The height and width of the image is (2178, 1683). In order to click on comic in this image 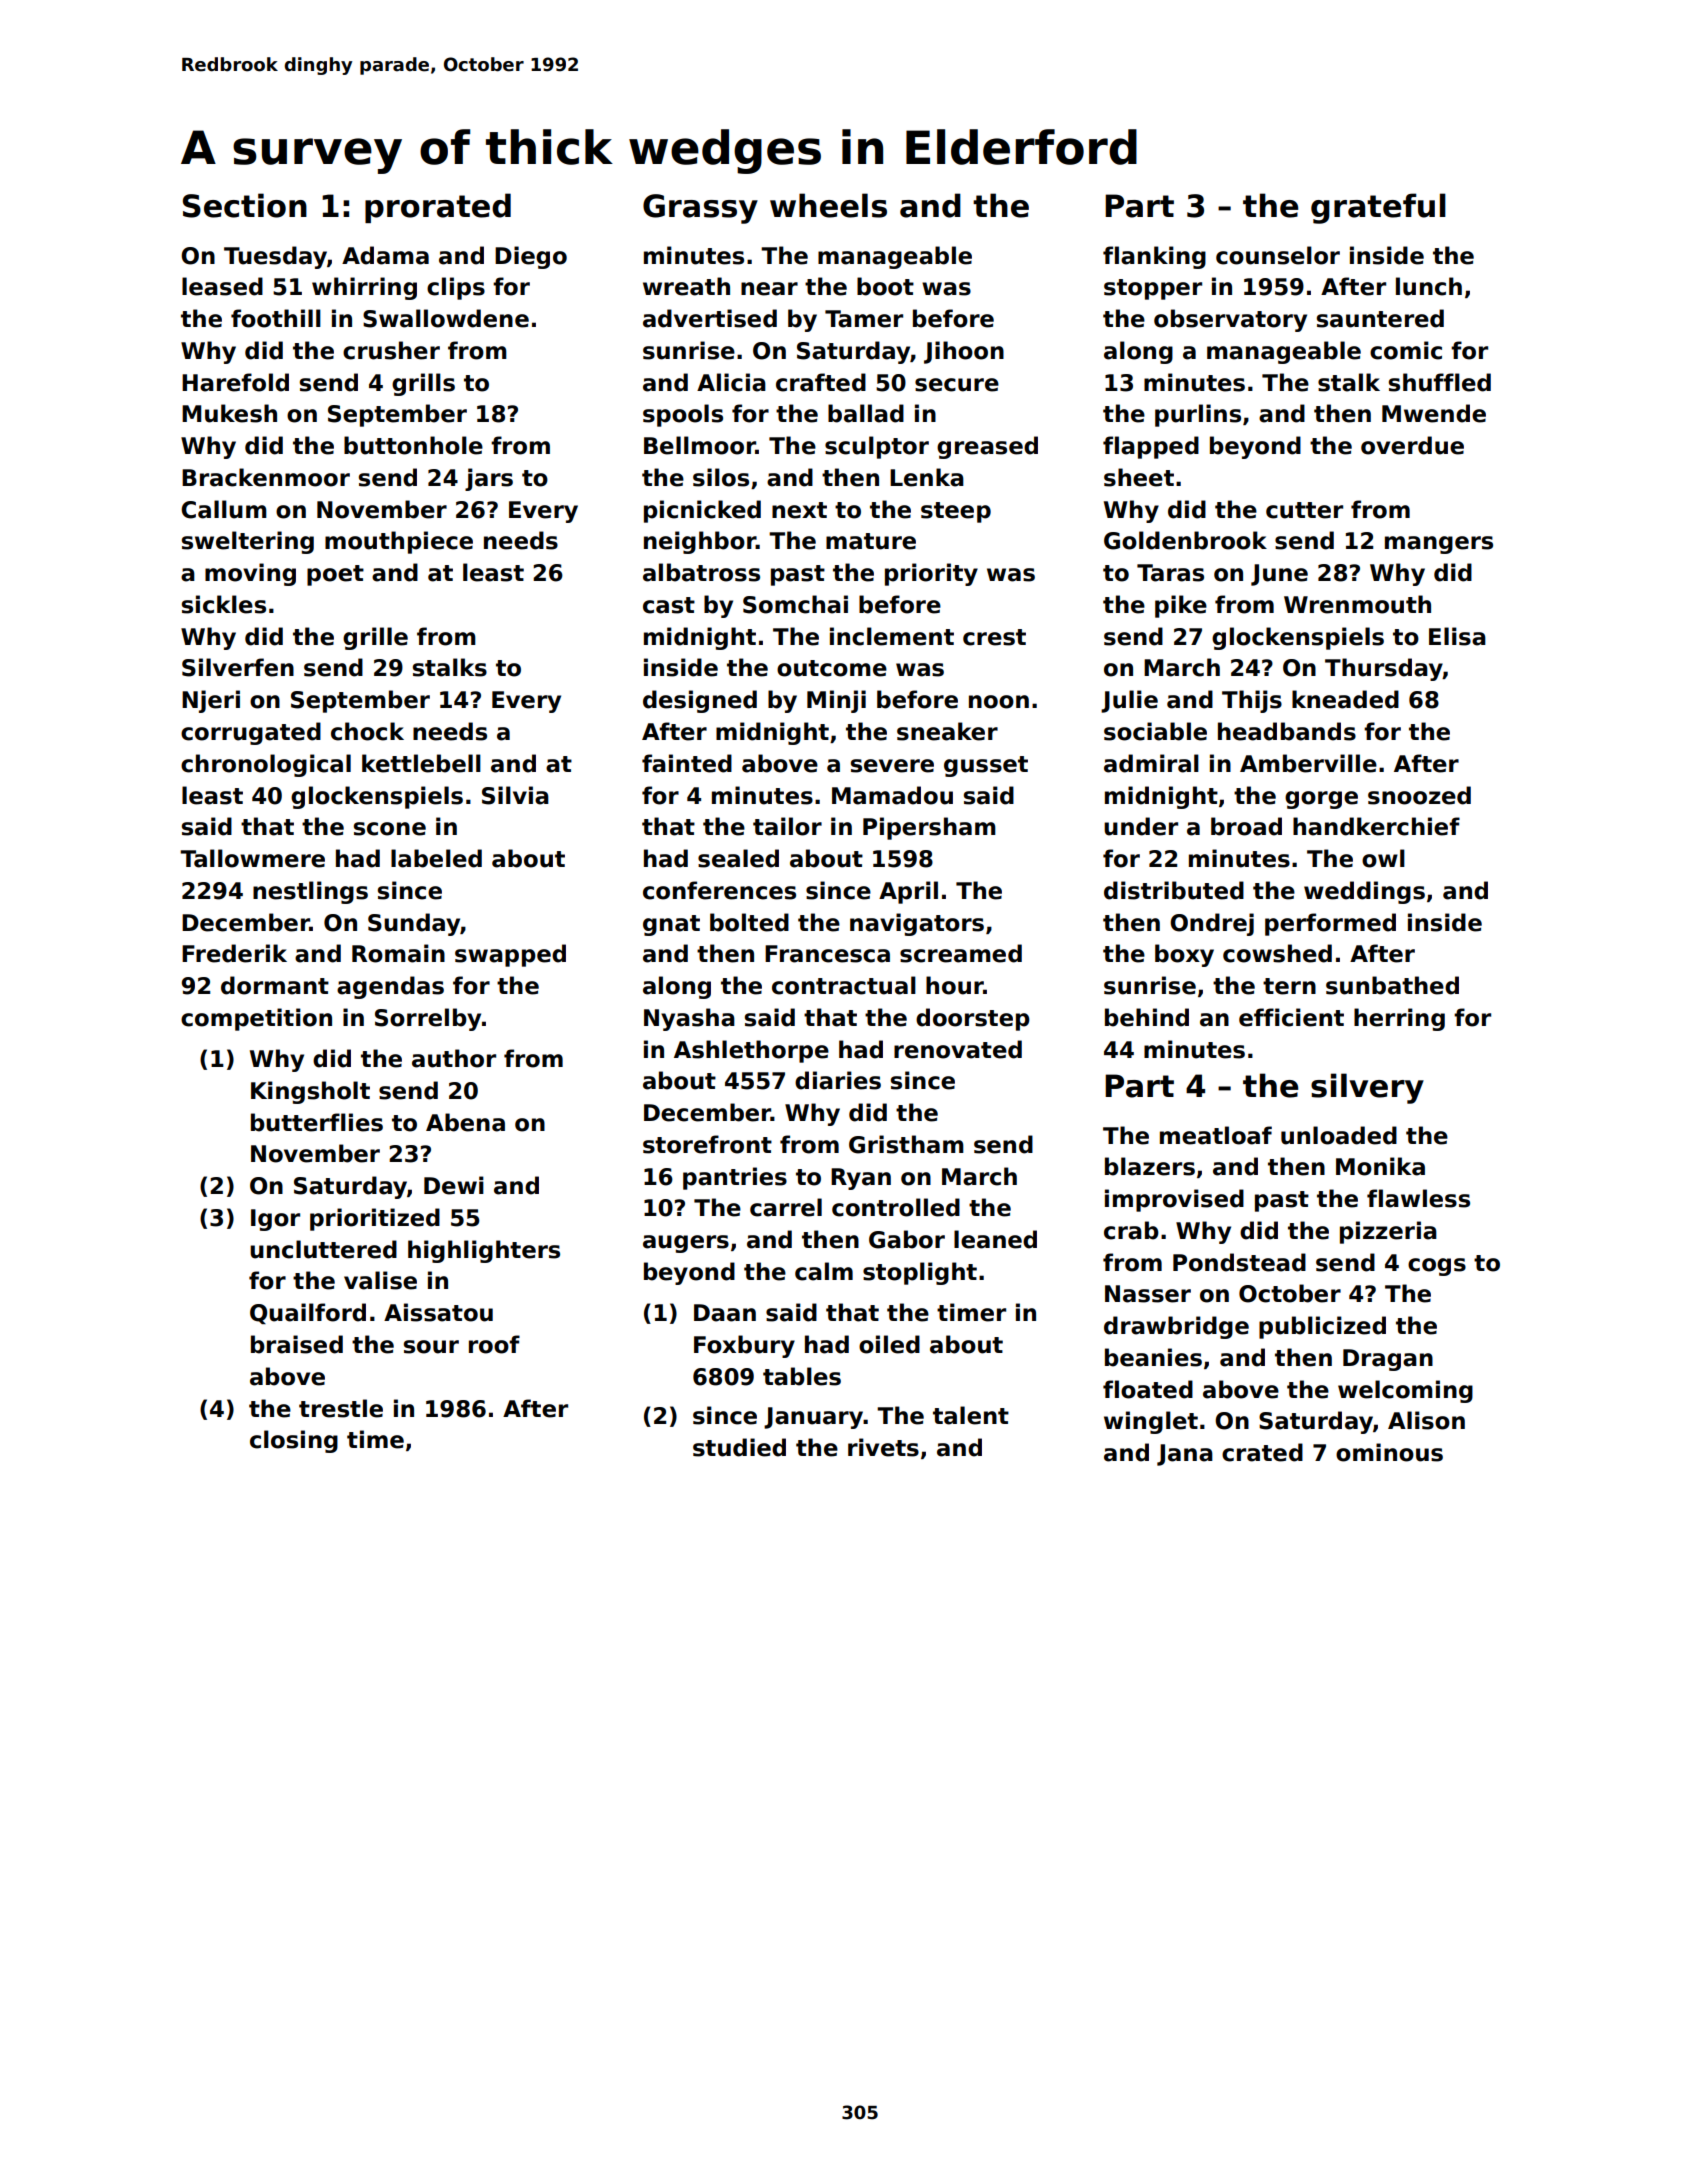, I will do `click(1406, 350)`.
